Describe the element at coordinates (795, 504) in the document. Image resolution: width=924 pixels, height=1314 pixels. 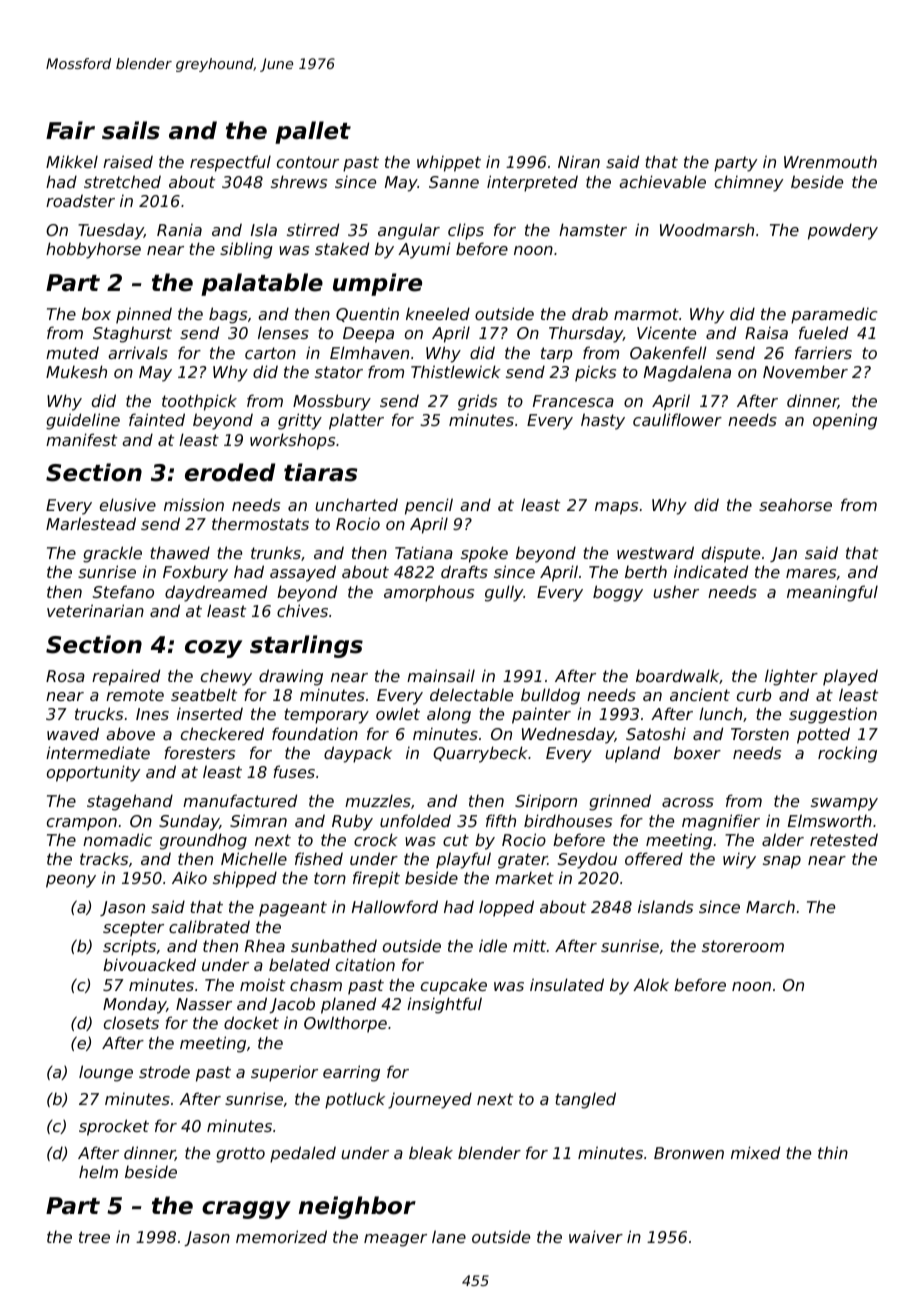
I see `seahorse` at that location.
